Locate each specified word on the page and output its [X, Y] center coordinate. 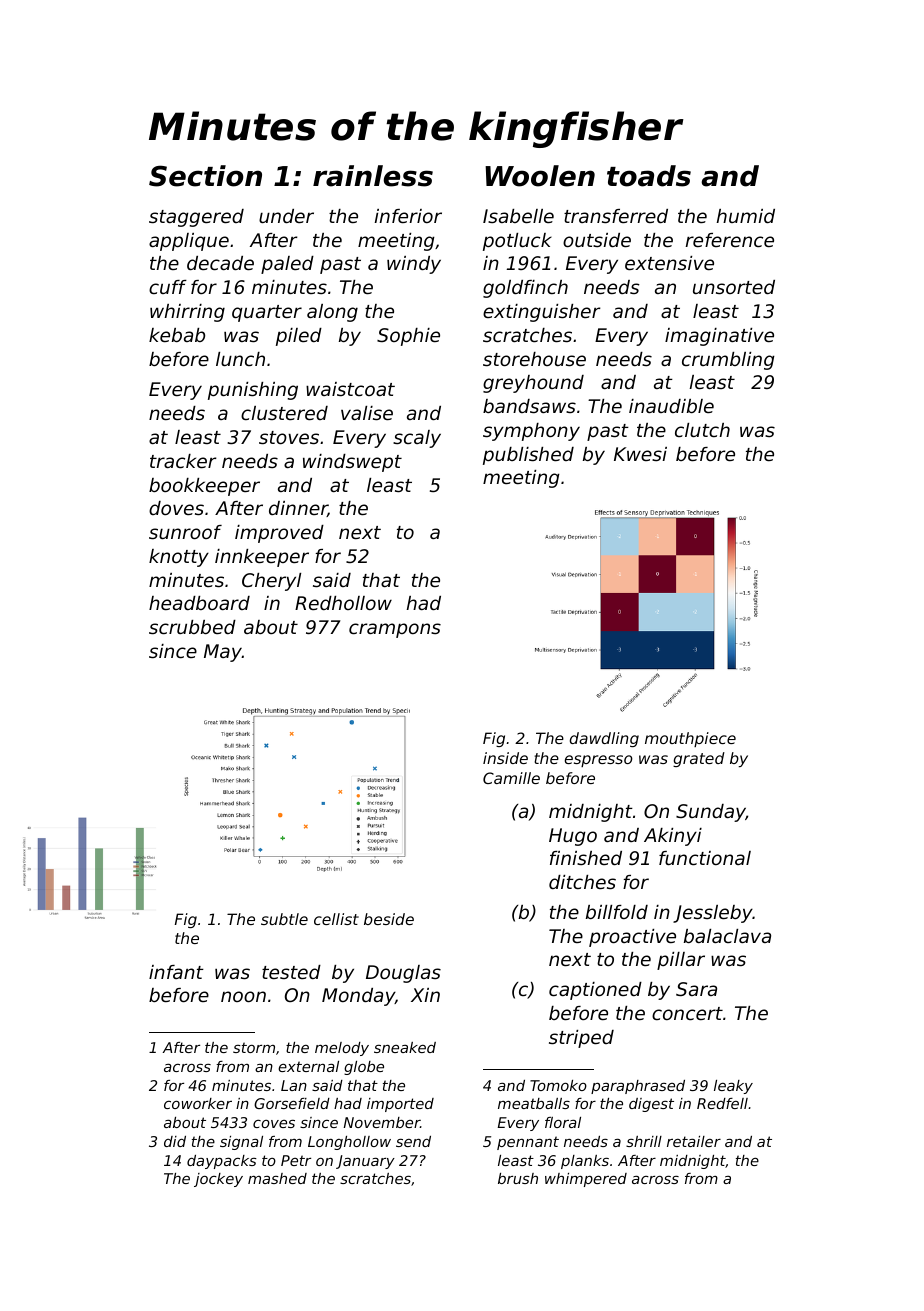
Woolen [540, 176]
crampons [395, 630]
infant [176, 972]
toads [649, 176]
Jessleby [713, 914]
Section [205, 176]
